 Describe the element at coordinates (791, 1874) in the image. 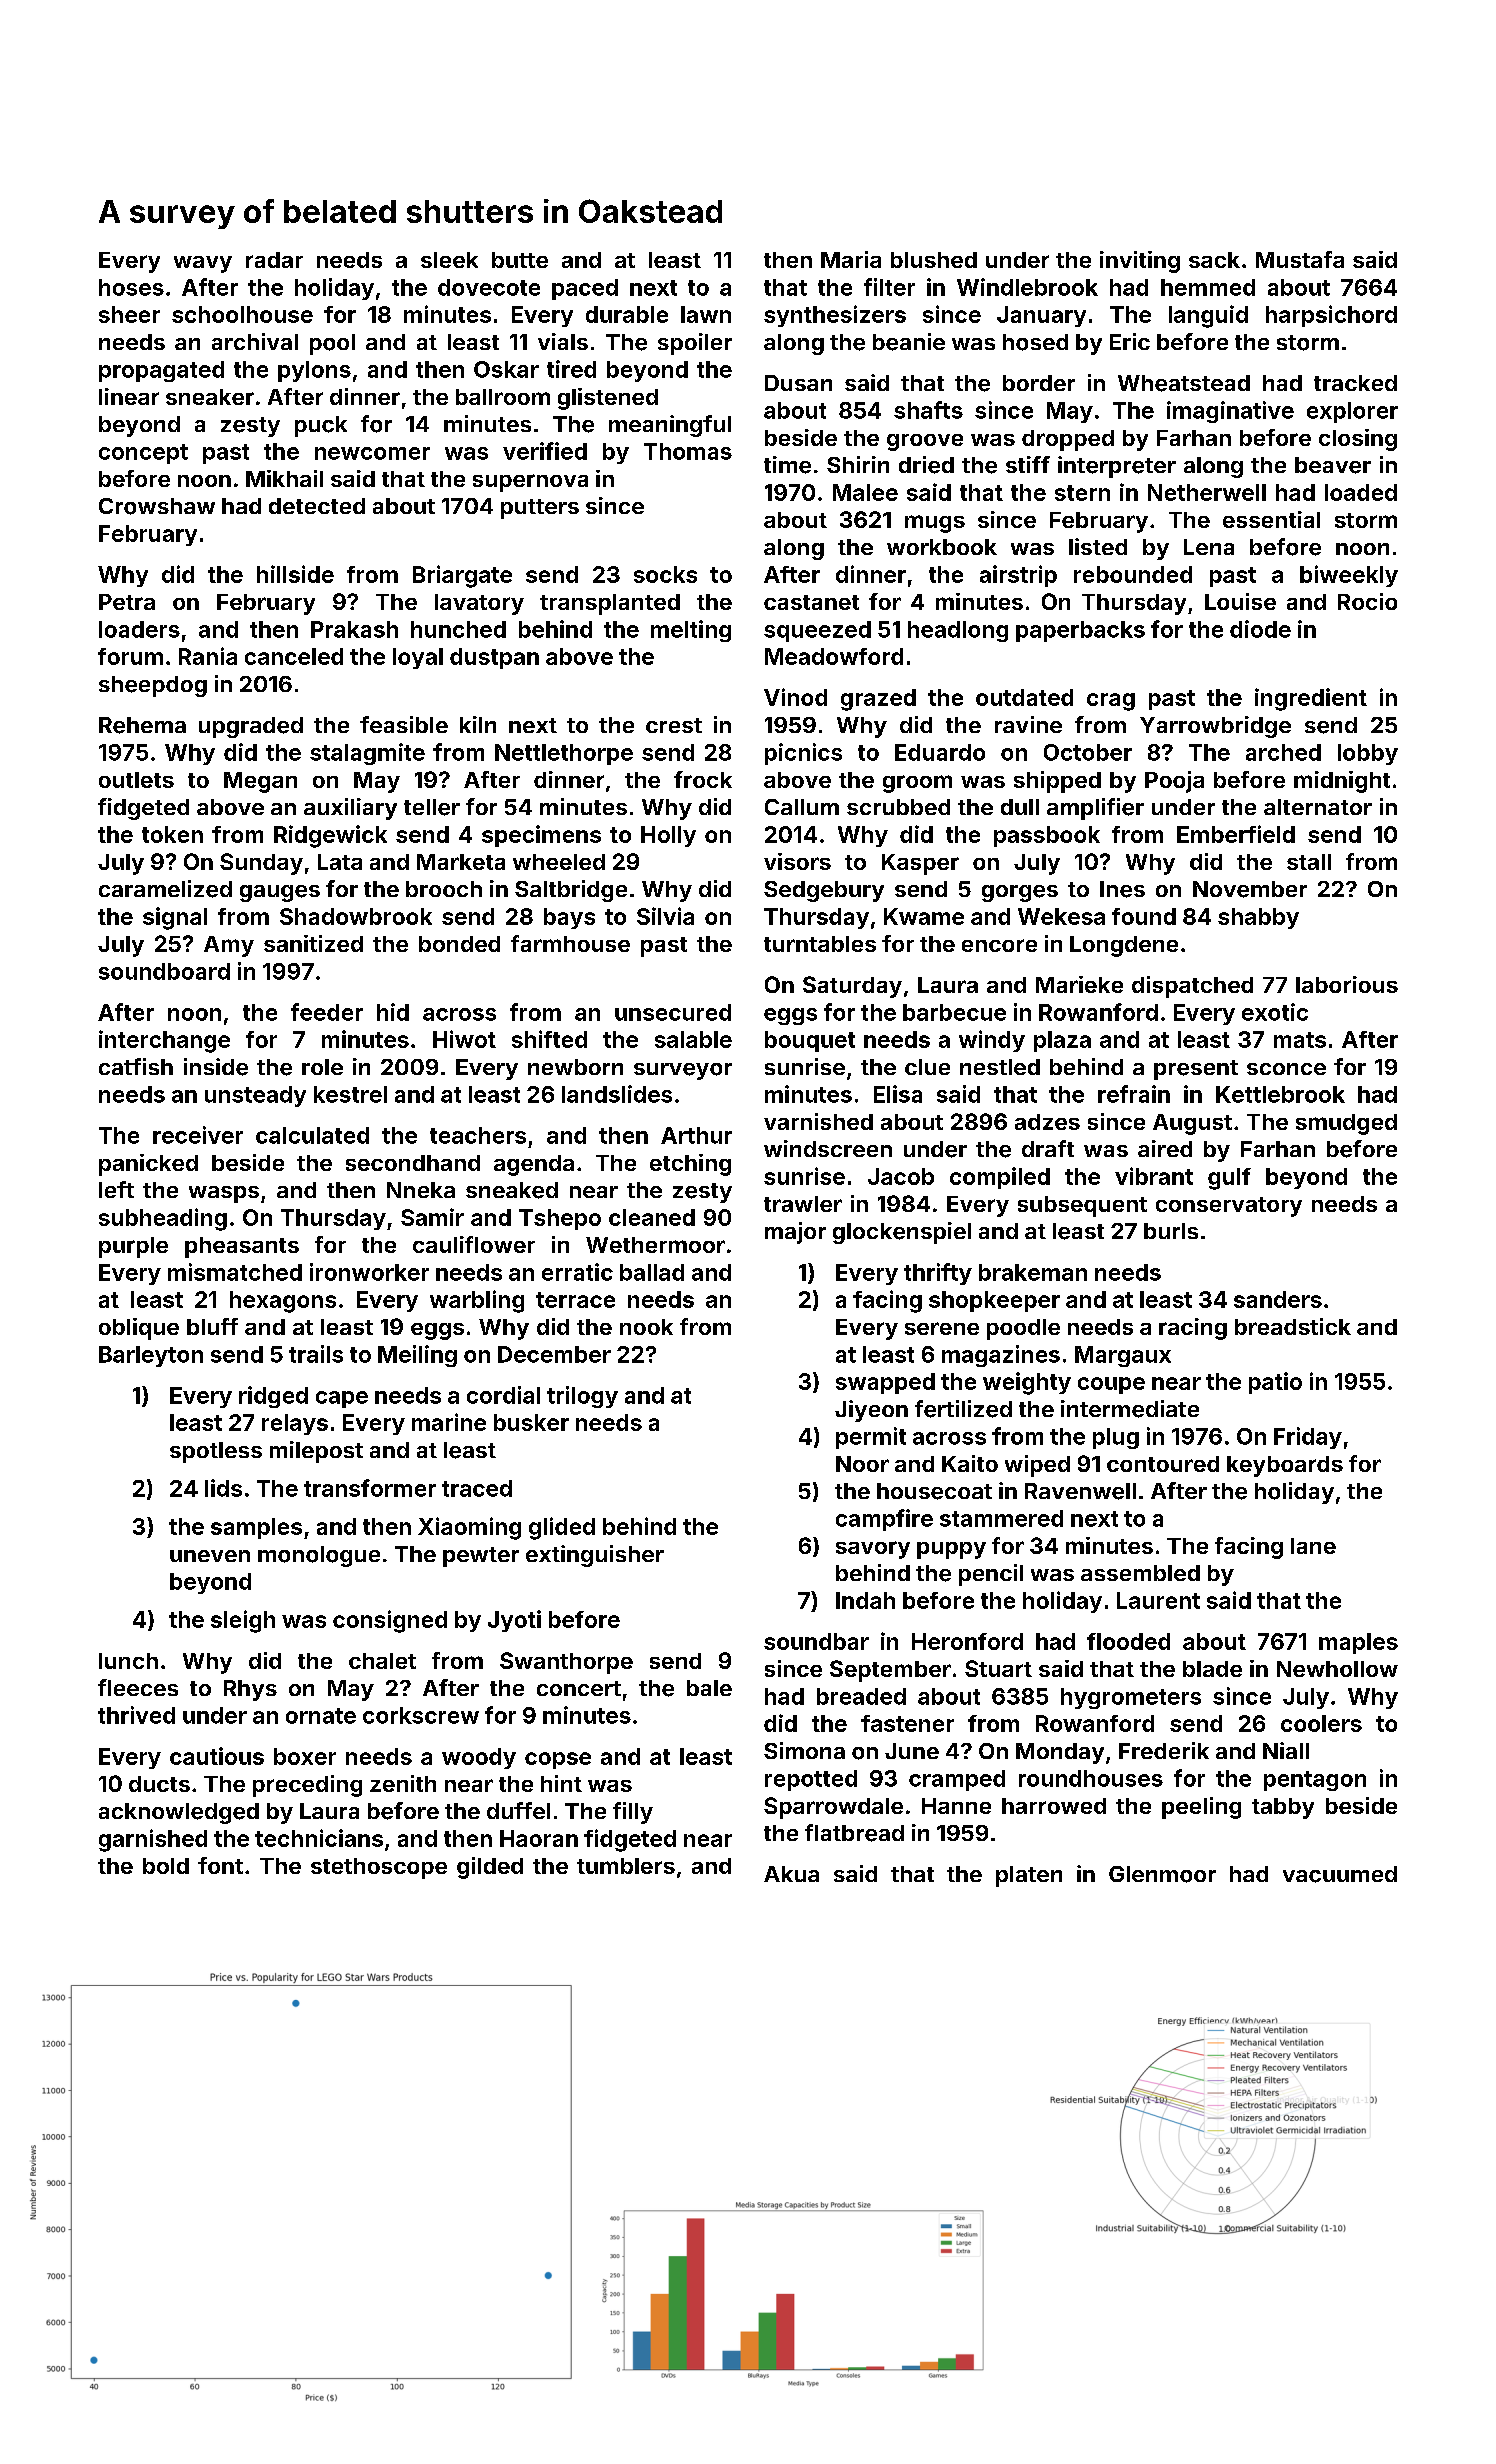

I see `Akua` at that location.
